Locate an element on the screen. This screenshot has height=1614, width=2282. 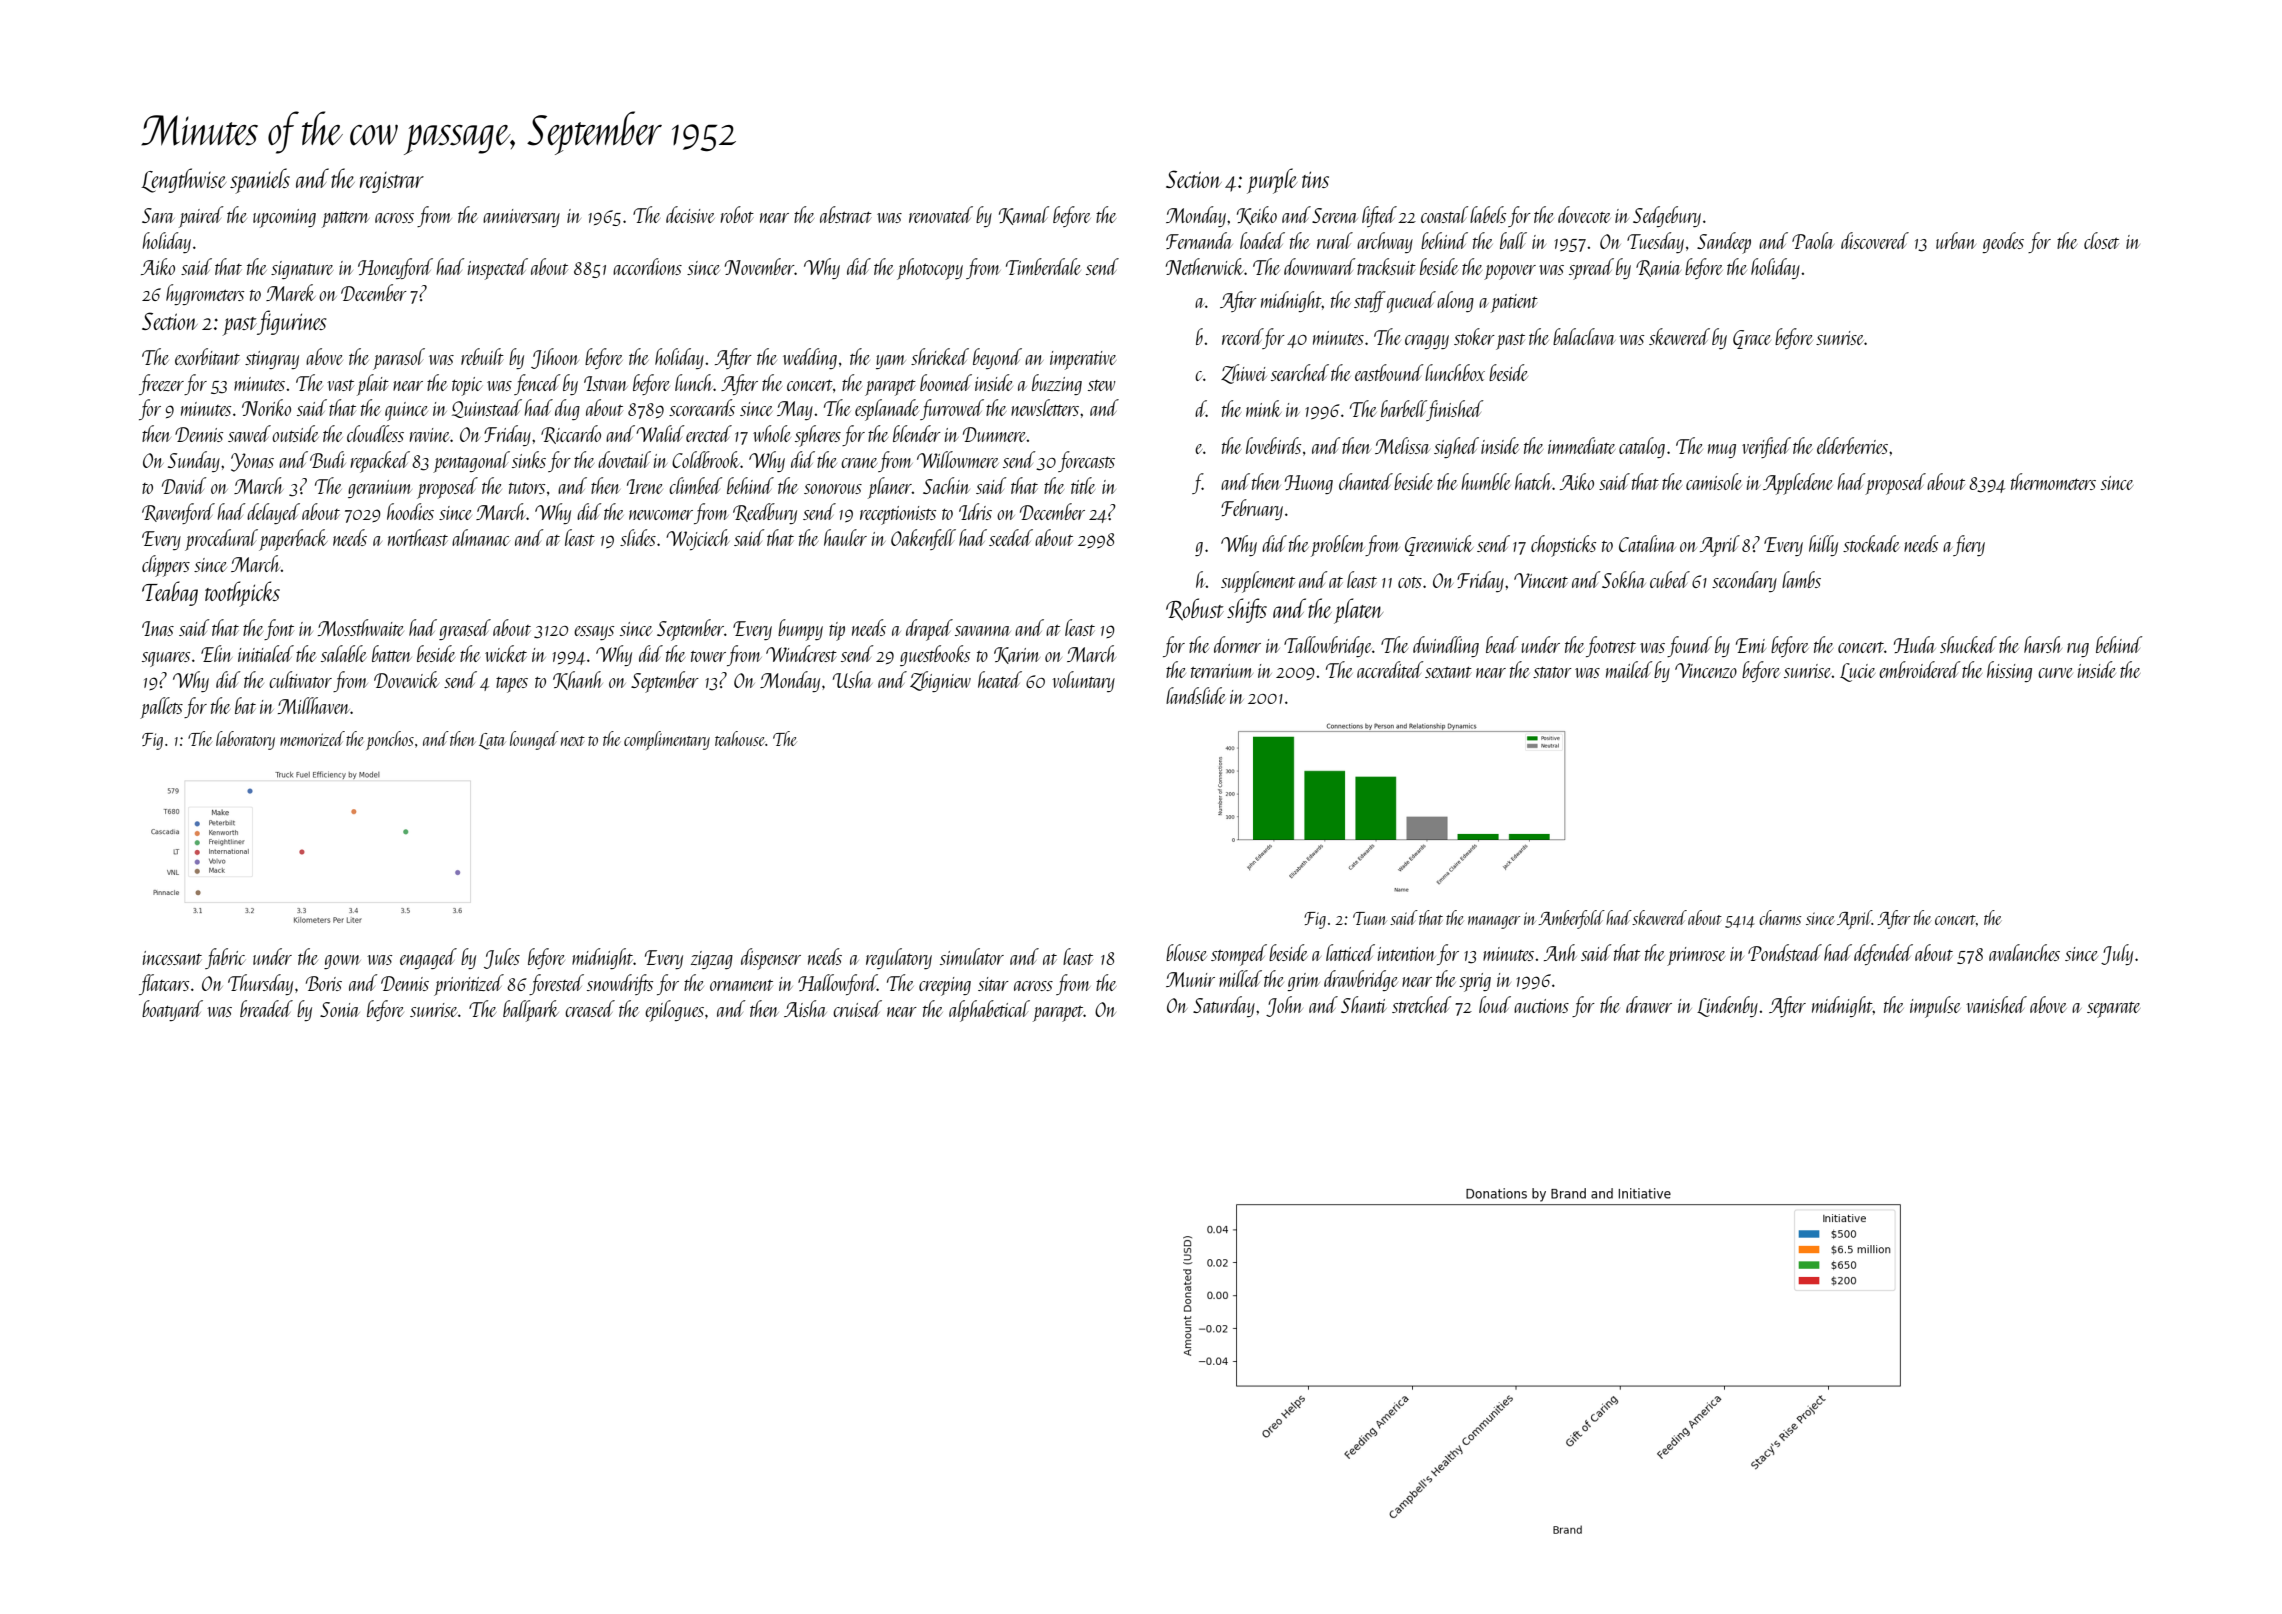
Lindenby is located at coordinates (1727, 1006).
